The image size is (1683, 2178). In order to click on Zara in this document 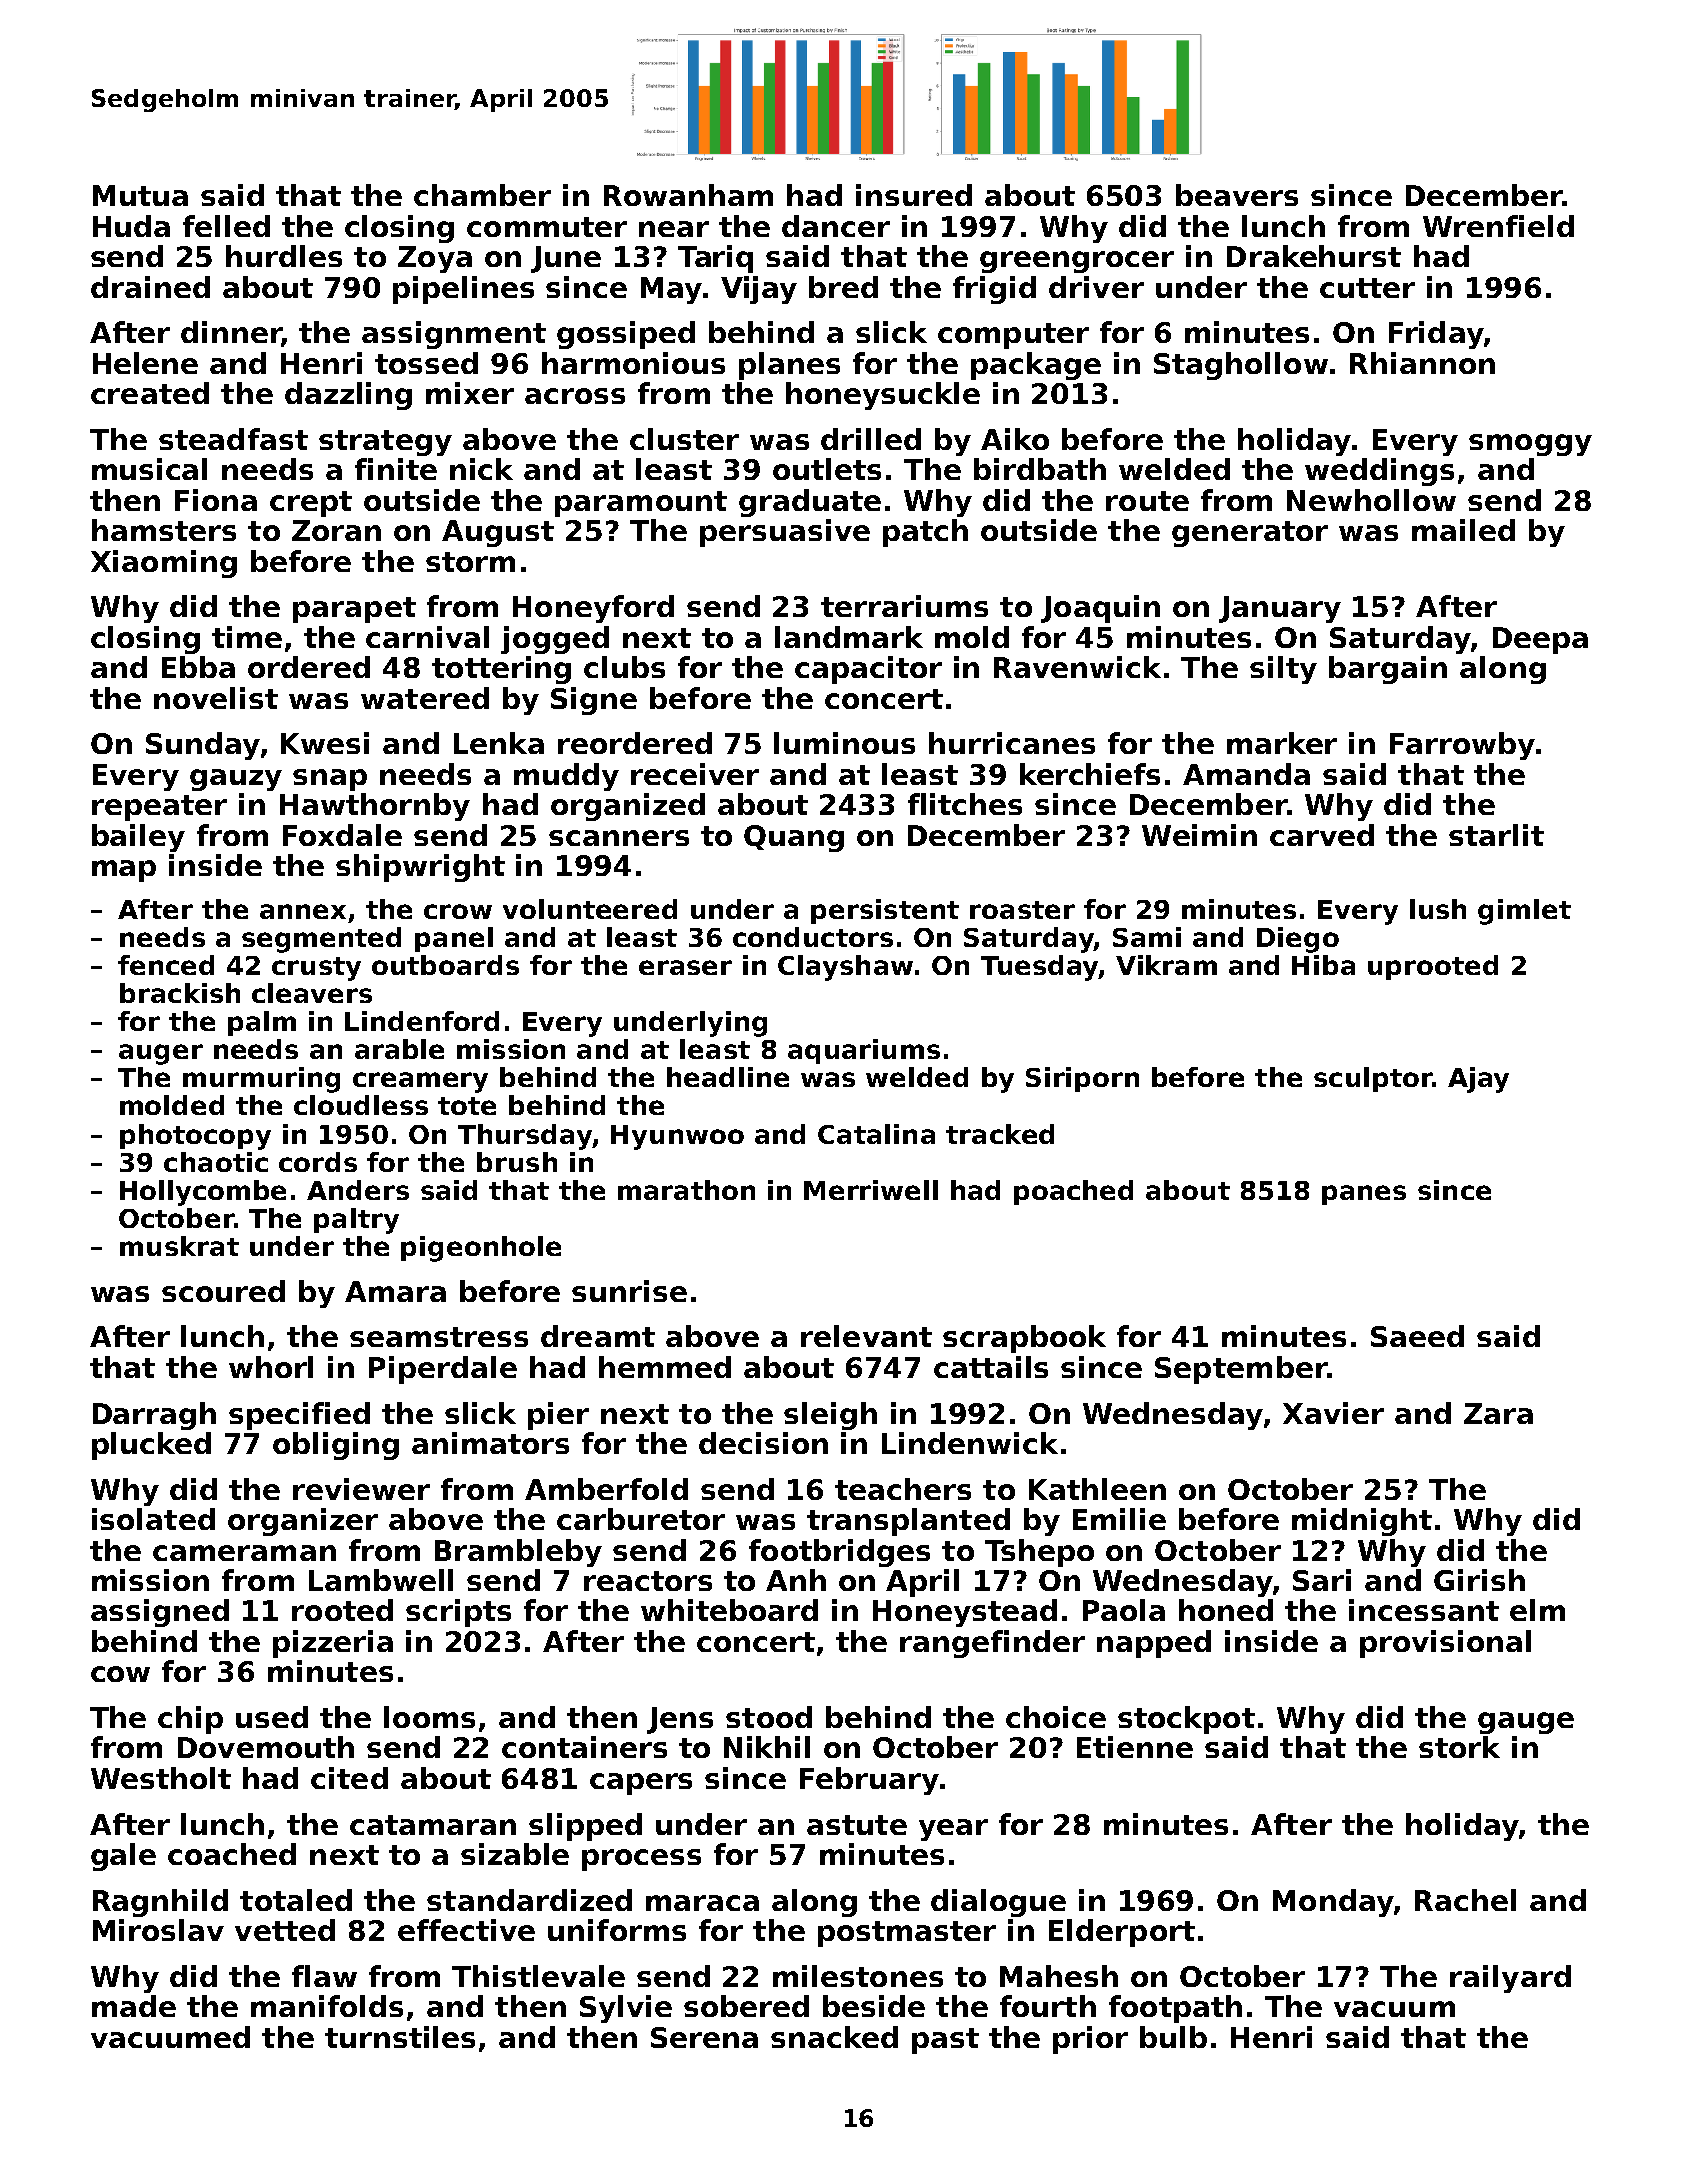, I will do `click(1498, 1413)`.
